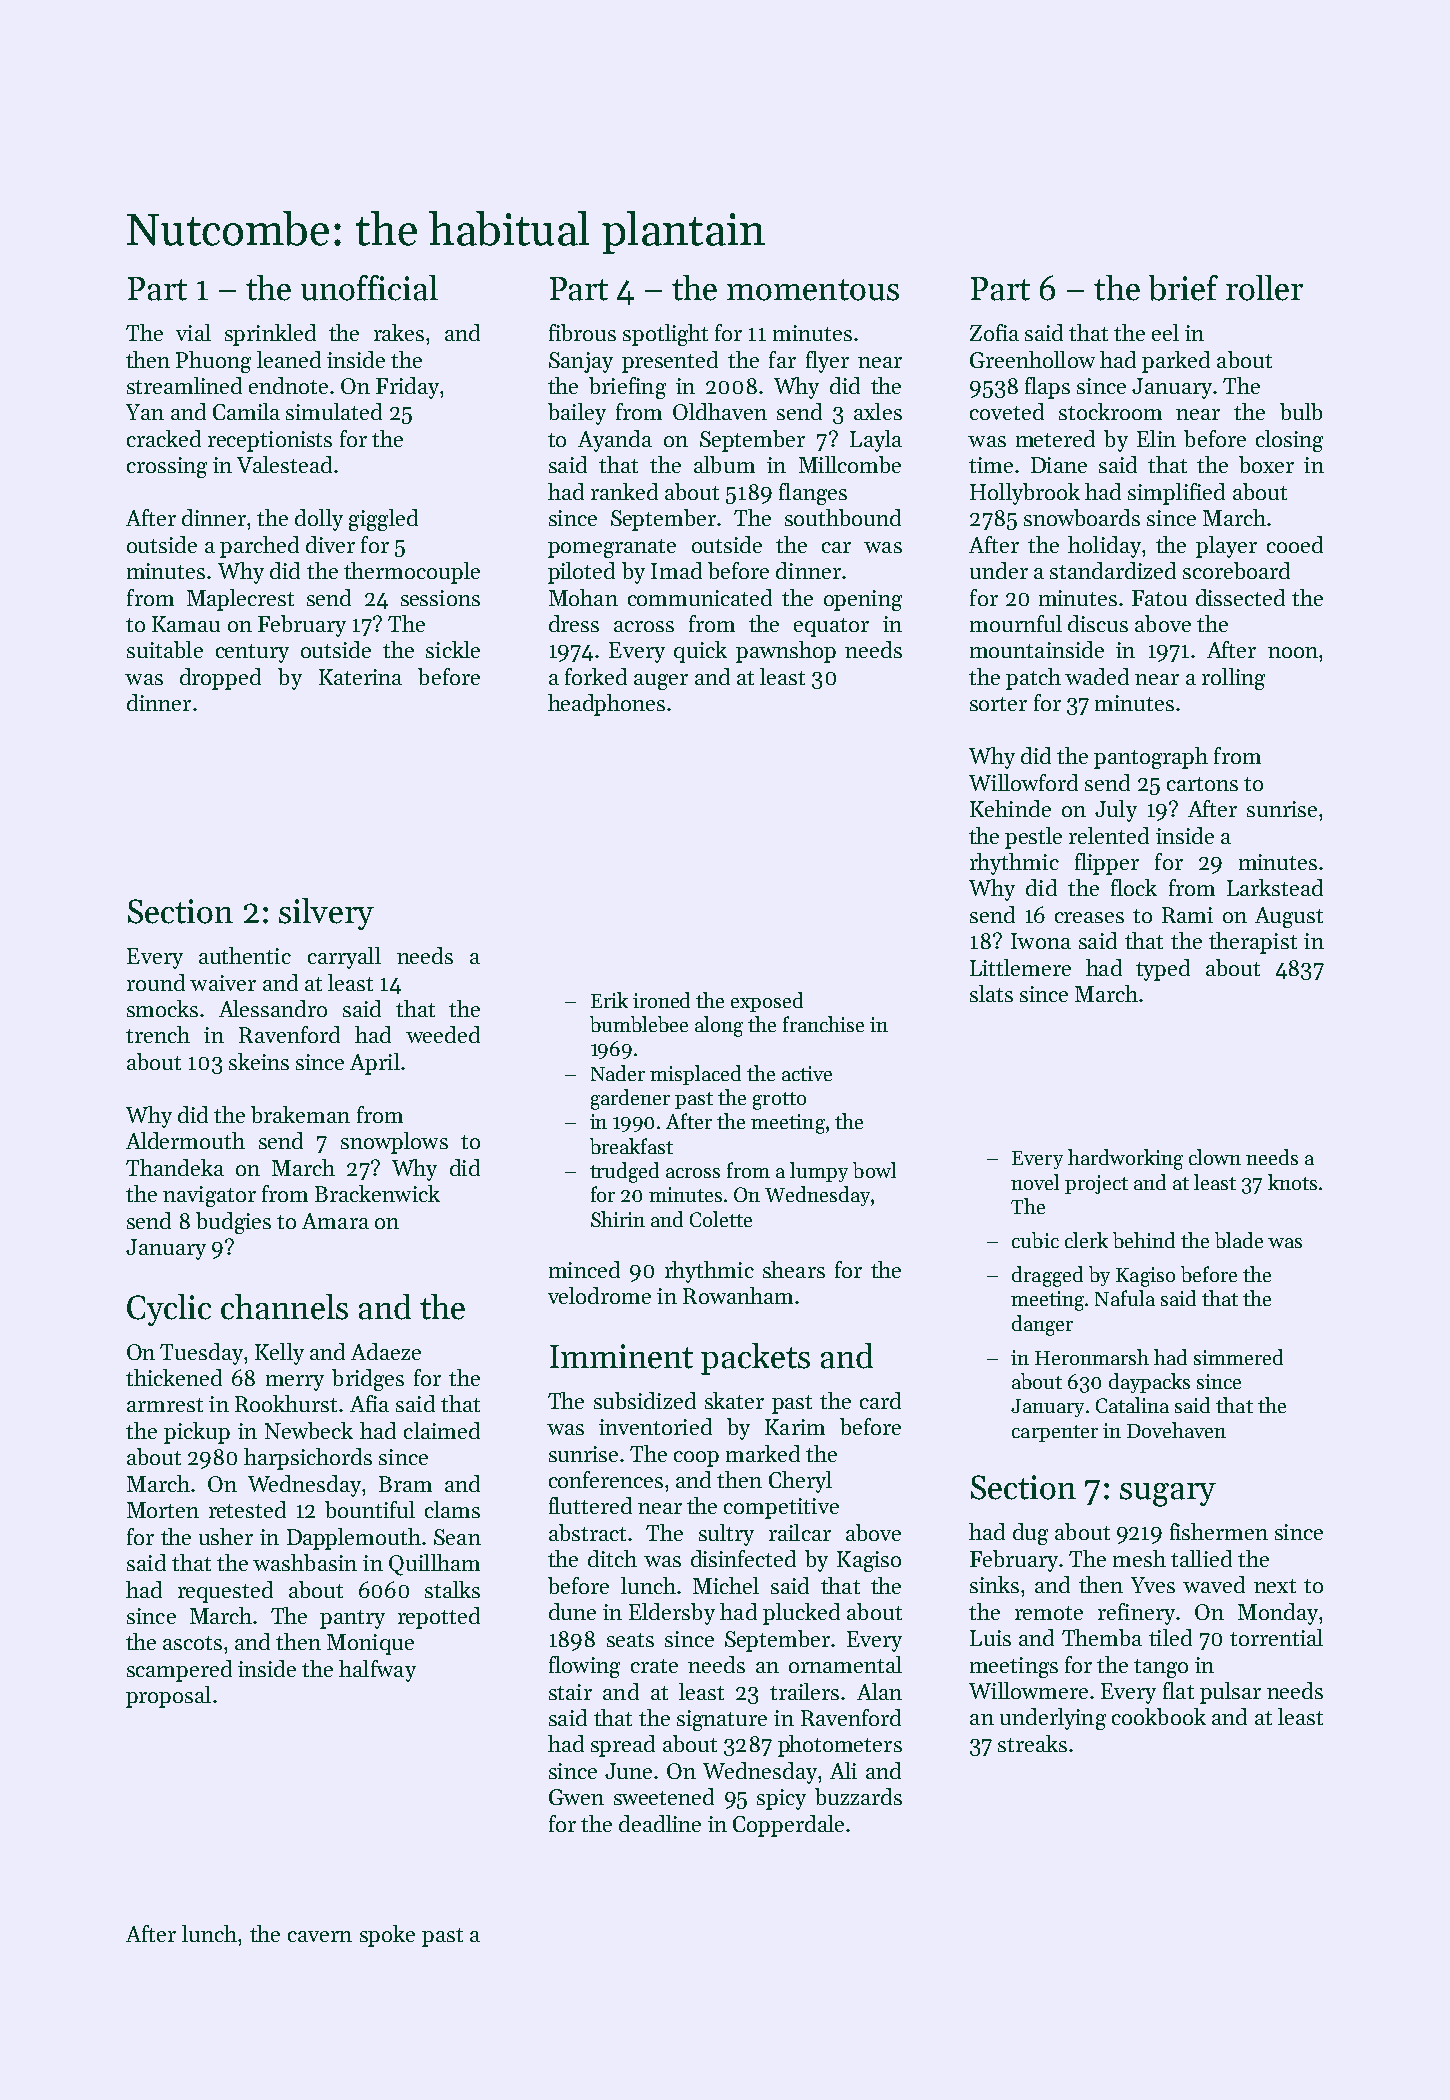 The image size is (1450, 2100). I want to click on vial, so click(193, 332).
